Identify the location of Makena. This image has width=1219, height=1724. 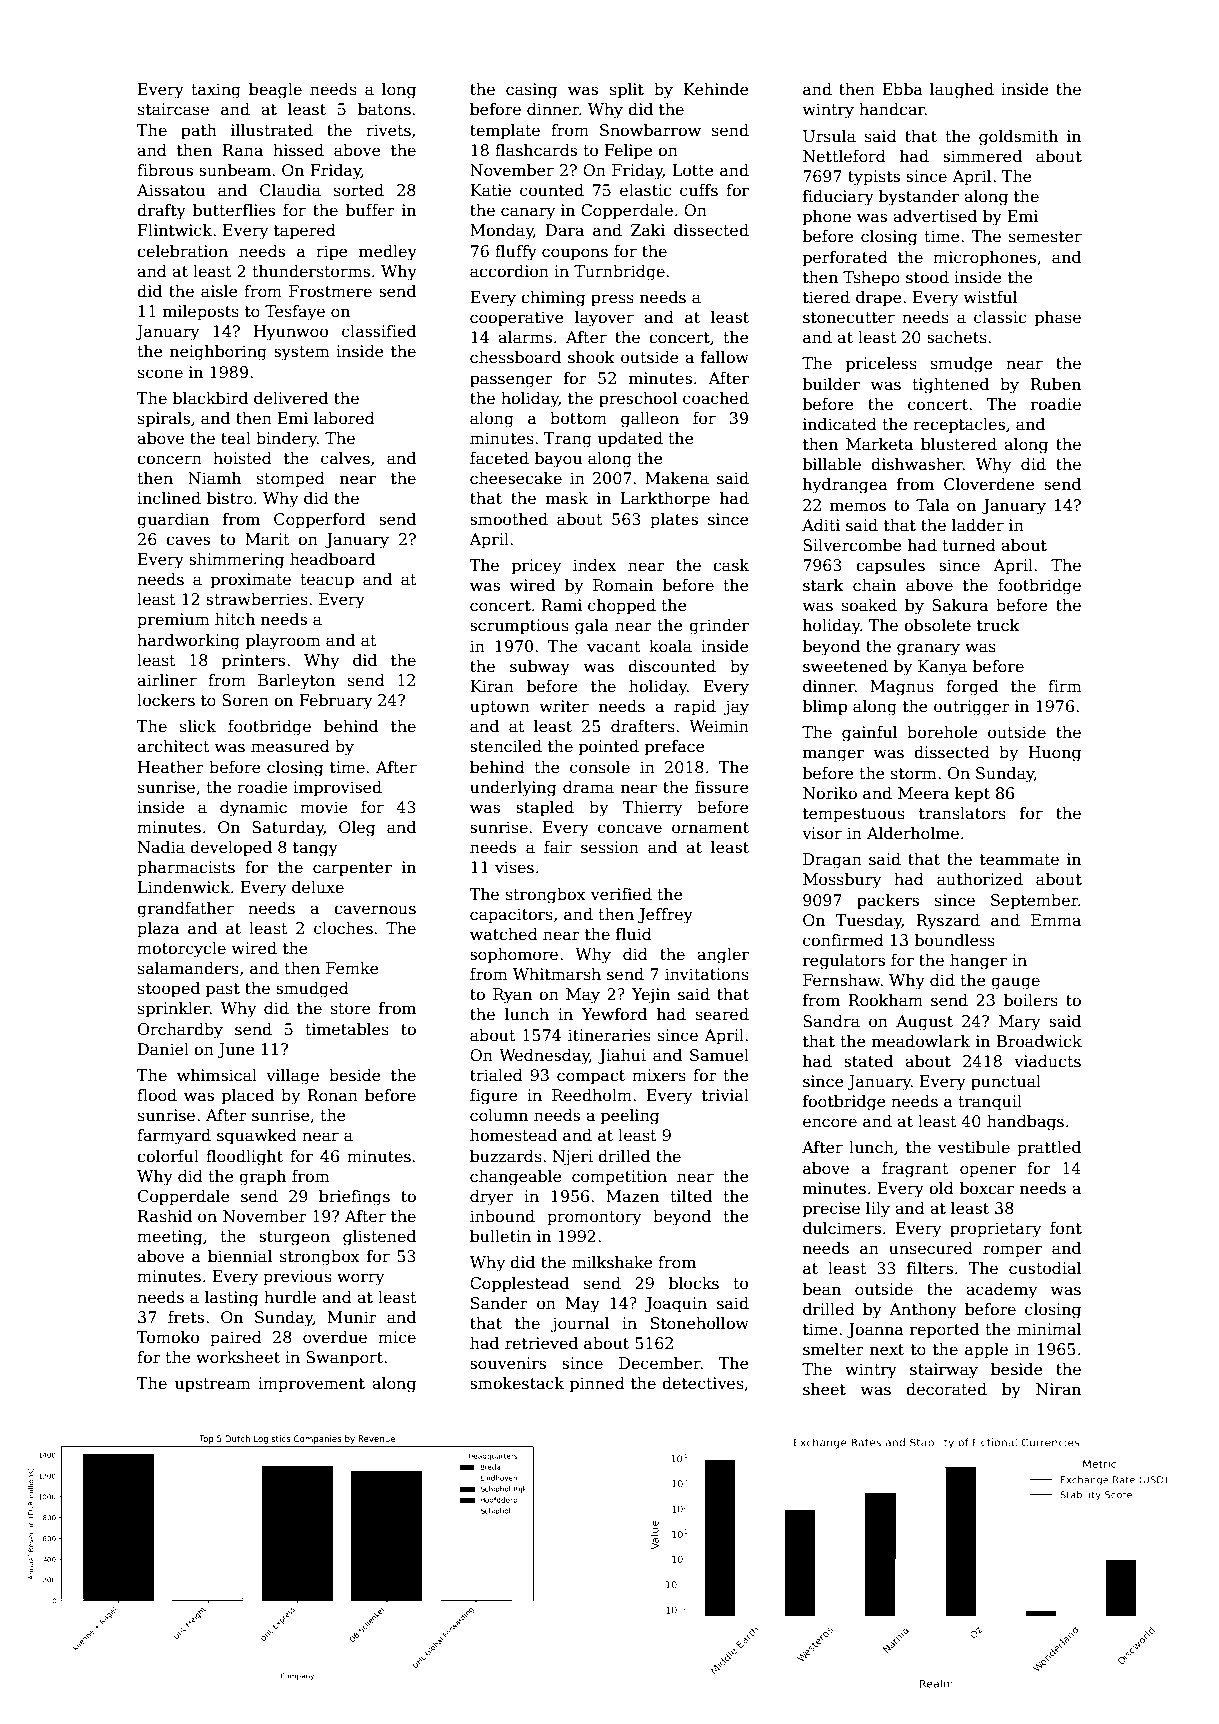
(677, 478).
